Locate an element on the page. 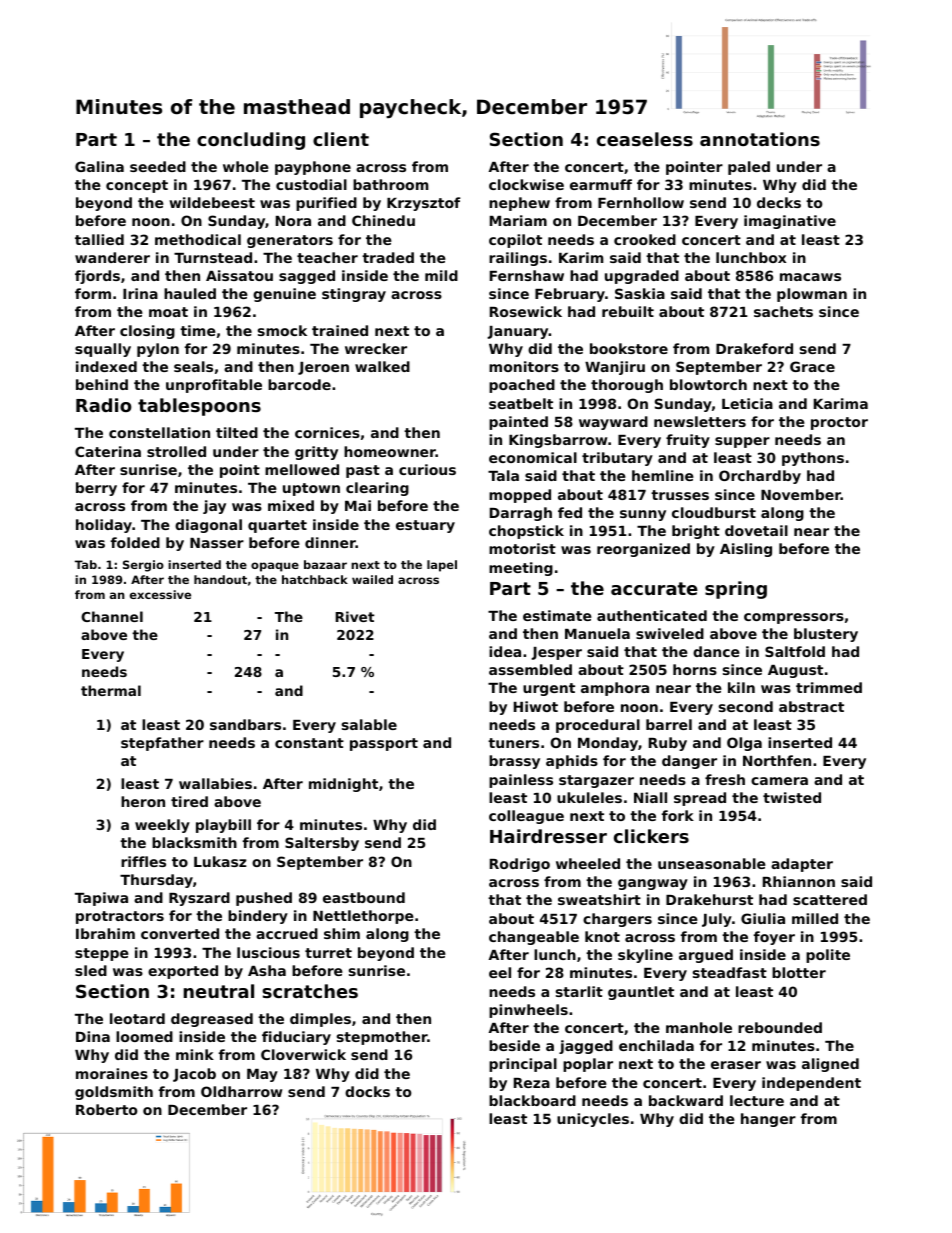 The width and height of the image is (952, 1233). concluding is located at coordinates (251, 141).
